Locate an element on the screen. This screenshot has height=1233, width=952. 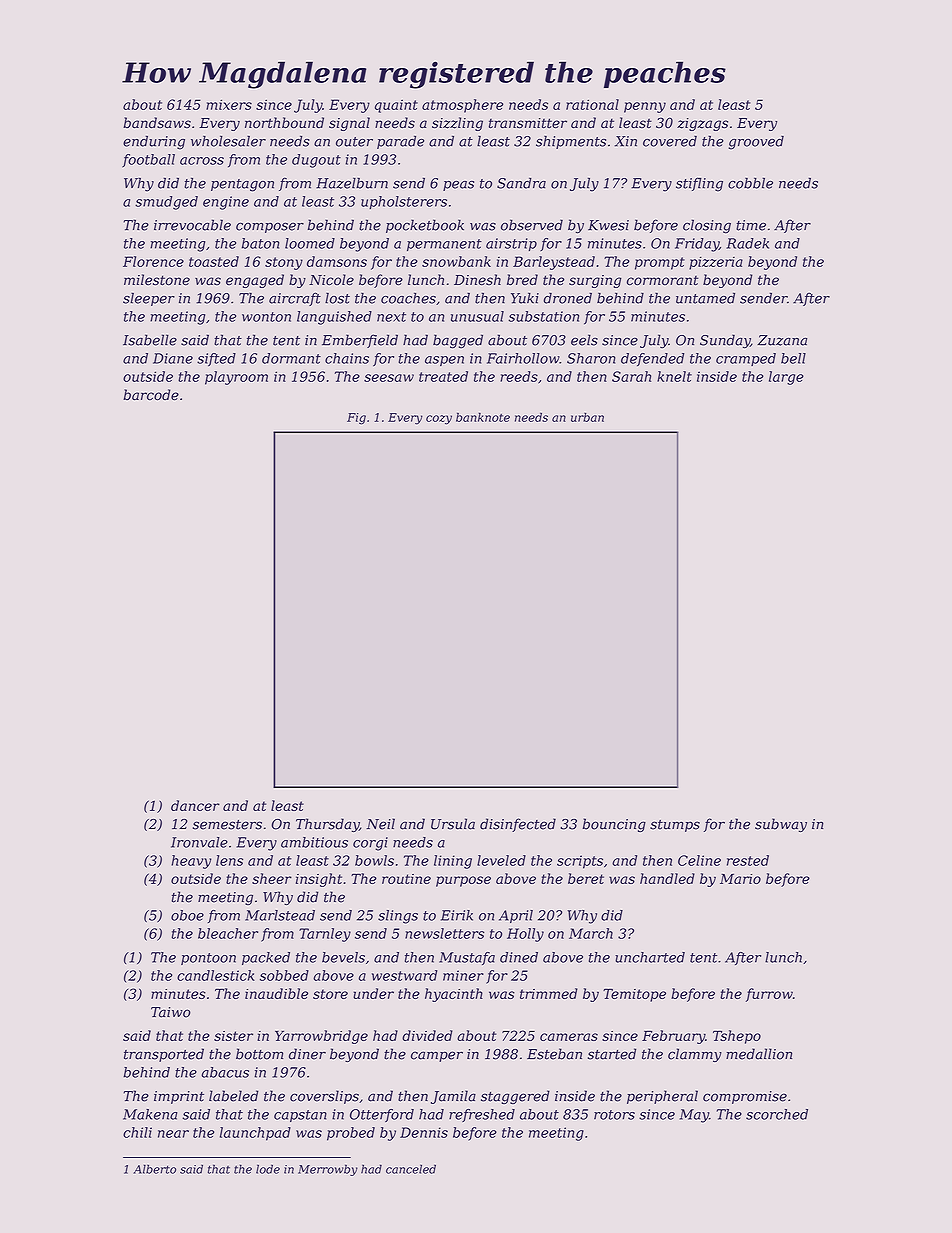
dancer is located at coordinates (195, 805).
